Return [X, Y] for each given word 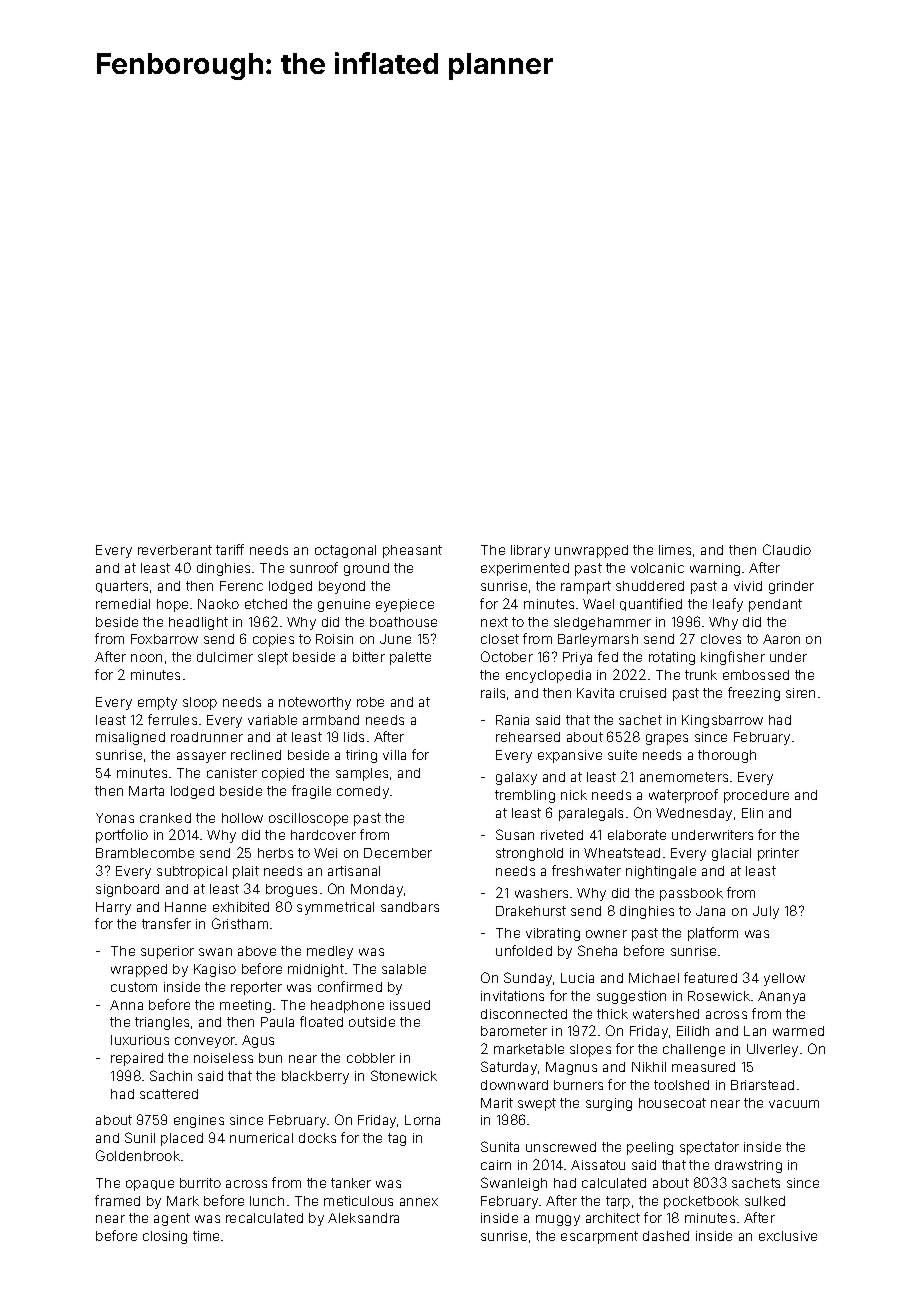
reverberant [175, 550]
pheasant [412, 551]
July [766, 912]
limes [675, 550]
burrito [200, 1183]
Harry [113, 908]
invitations [512, 996]
